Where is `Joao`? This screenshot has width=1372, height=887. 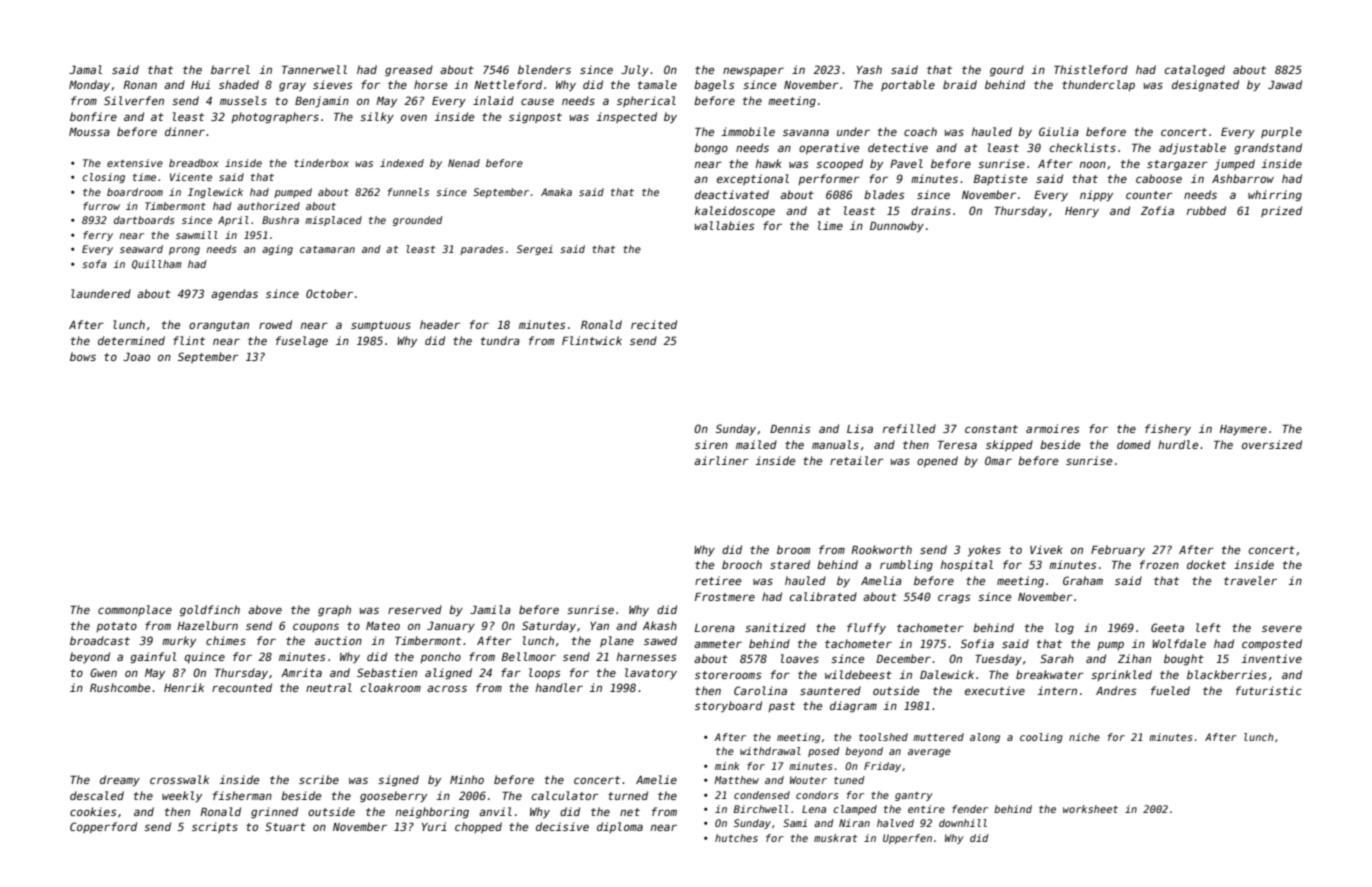 Joao is located at coordinates (136, 357).
